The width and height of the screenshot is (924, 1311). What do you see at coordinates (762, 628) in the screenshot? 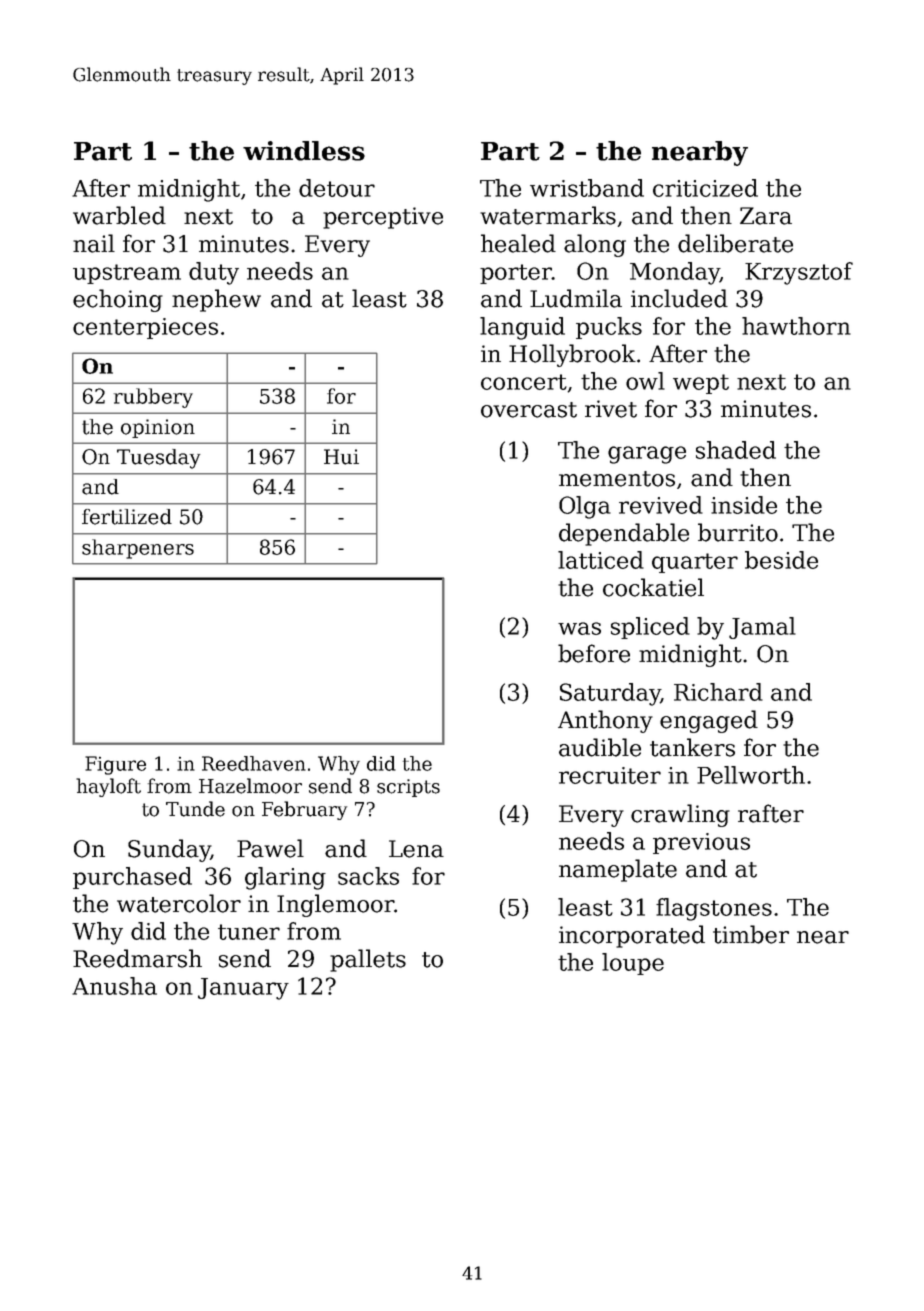
I see `Jamal` at bounding box center [762, 628].
